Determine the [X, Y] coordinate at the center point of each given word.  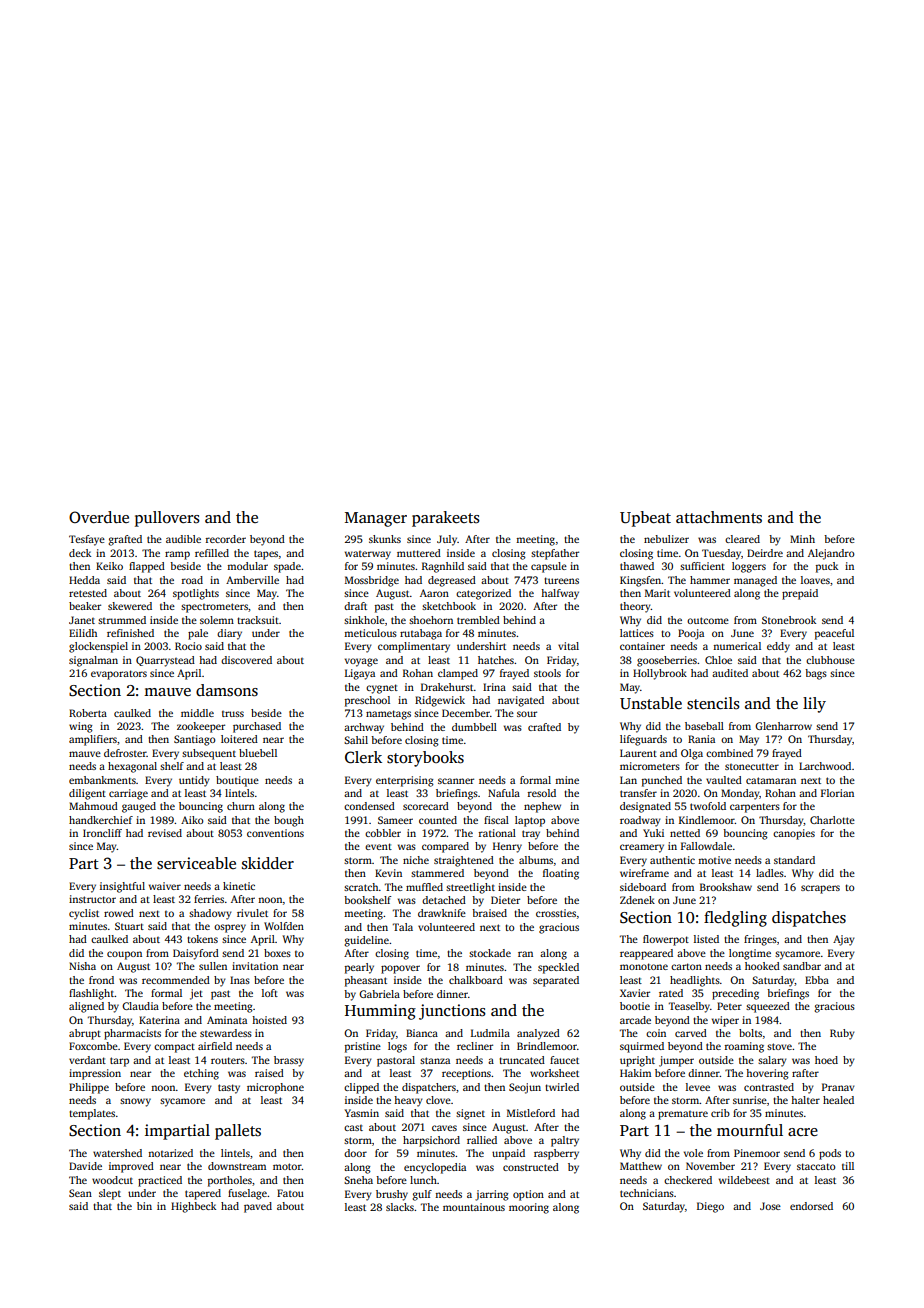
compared [445, 847]
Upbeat [645, 519]
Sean [80, 1193]
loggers [749, 567]
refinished [130, 633]
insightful [122, 887]
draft [355, 606]
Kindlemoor [707, 820]
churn [241, 806]
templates [92, 1114]
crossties [556, 913]
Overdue [99, 517]
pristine [363, 1047]
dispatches [809, 919]
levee [698, 1087]
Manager [376, 519]
